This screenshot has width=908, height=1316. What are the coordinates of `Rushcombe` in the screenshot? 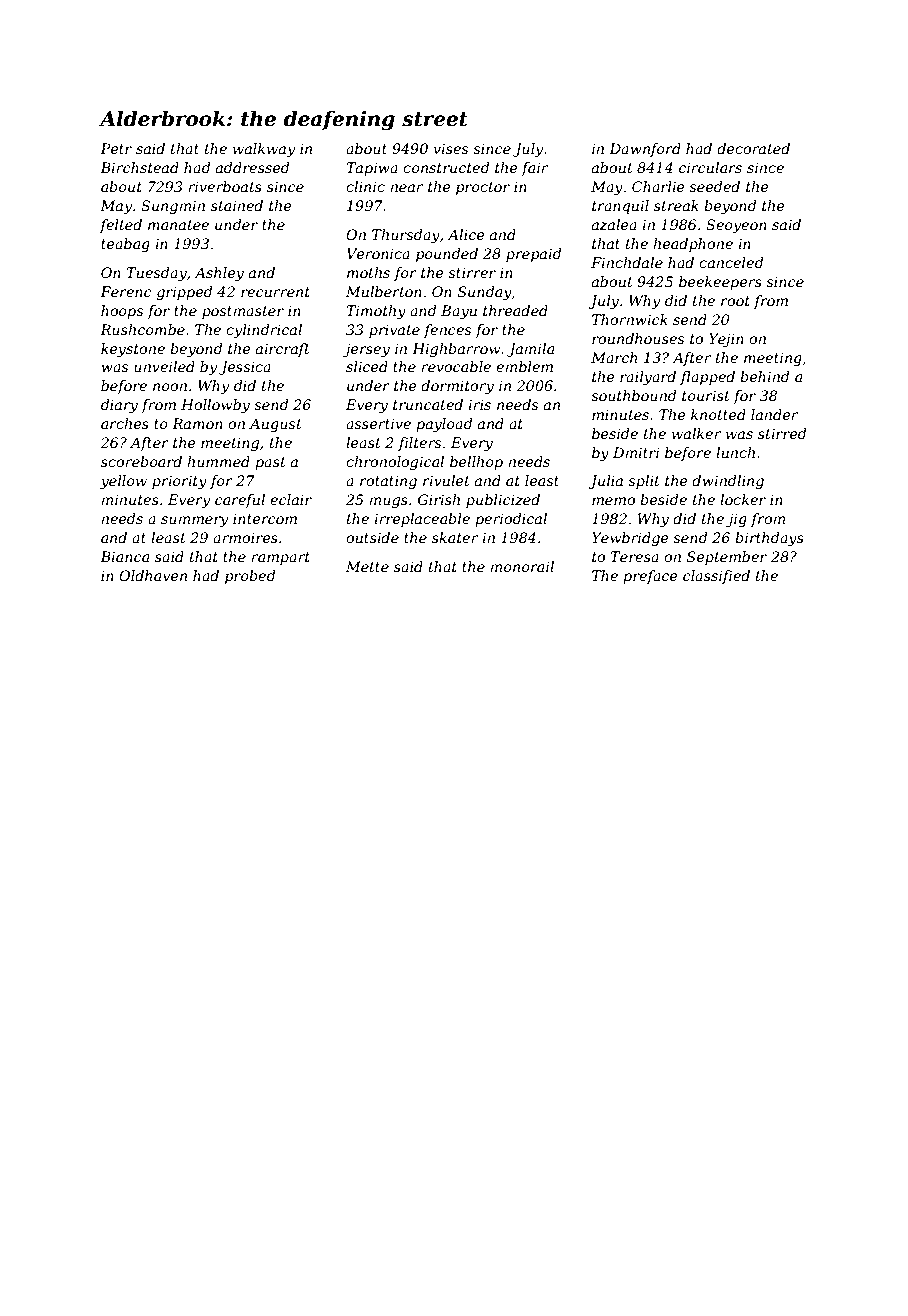 It's located at (142, 329).
